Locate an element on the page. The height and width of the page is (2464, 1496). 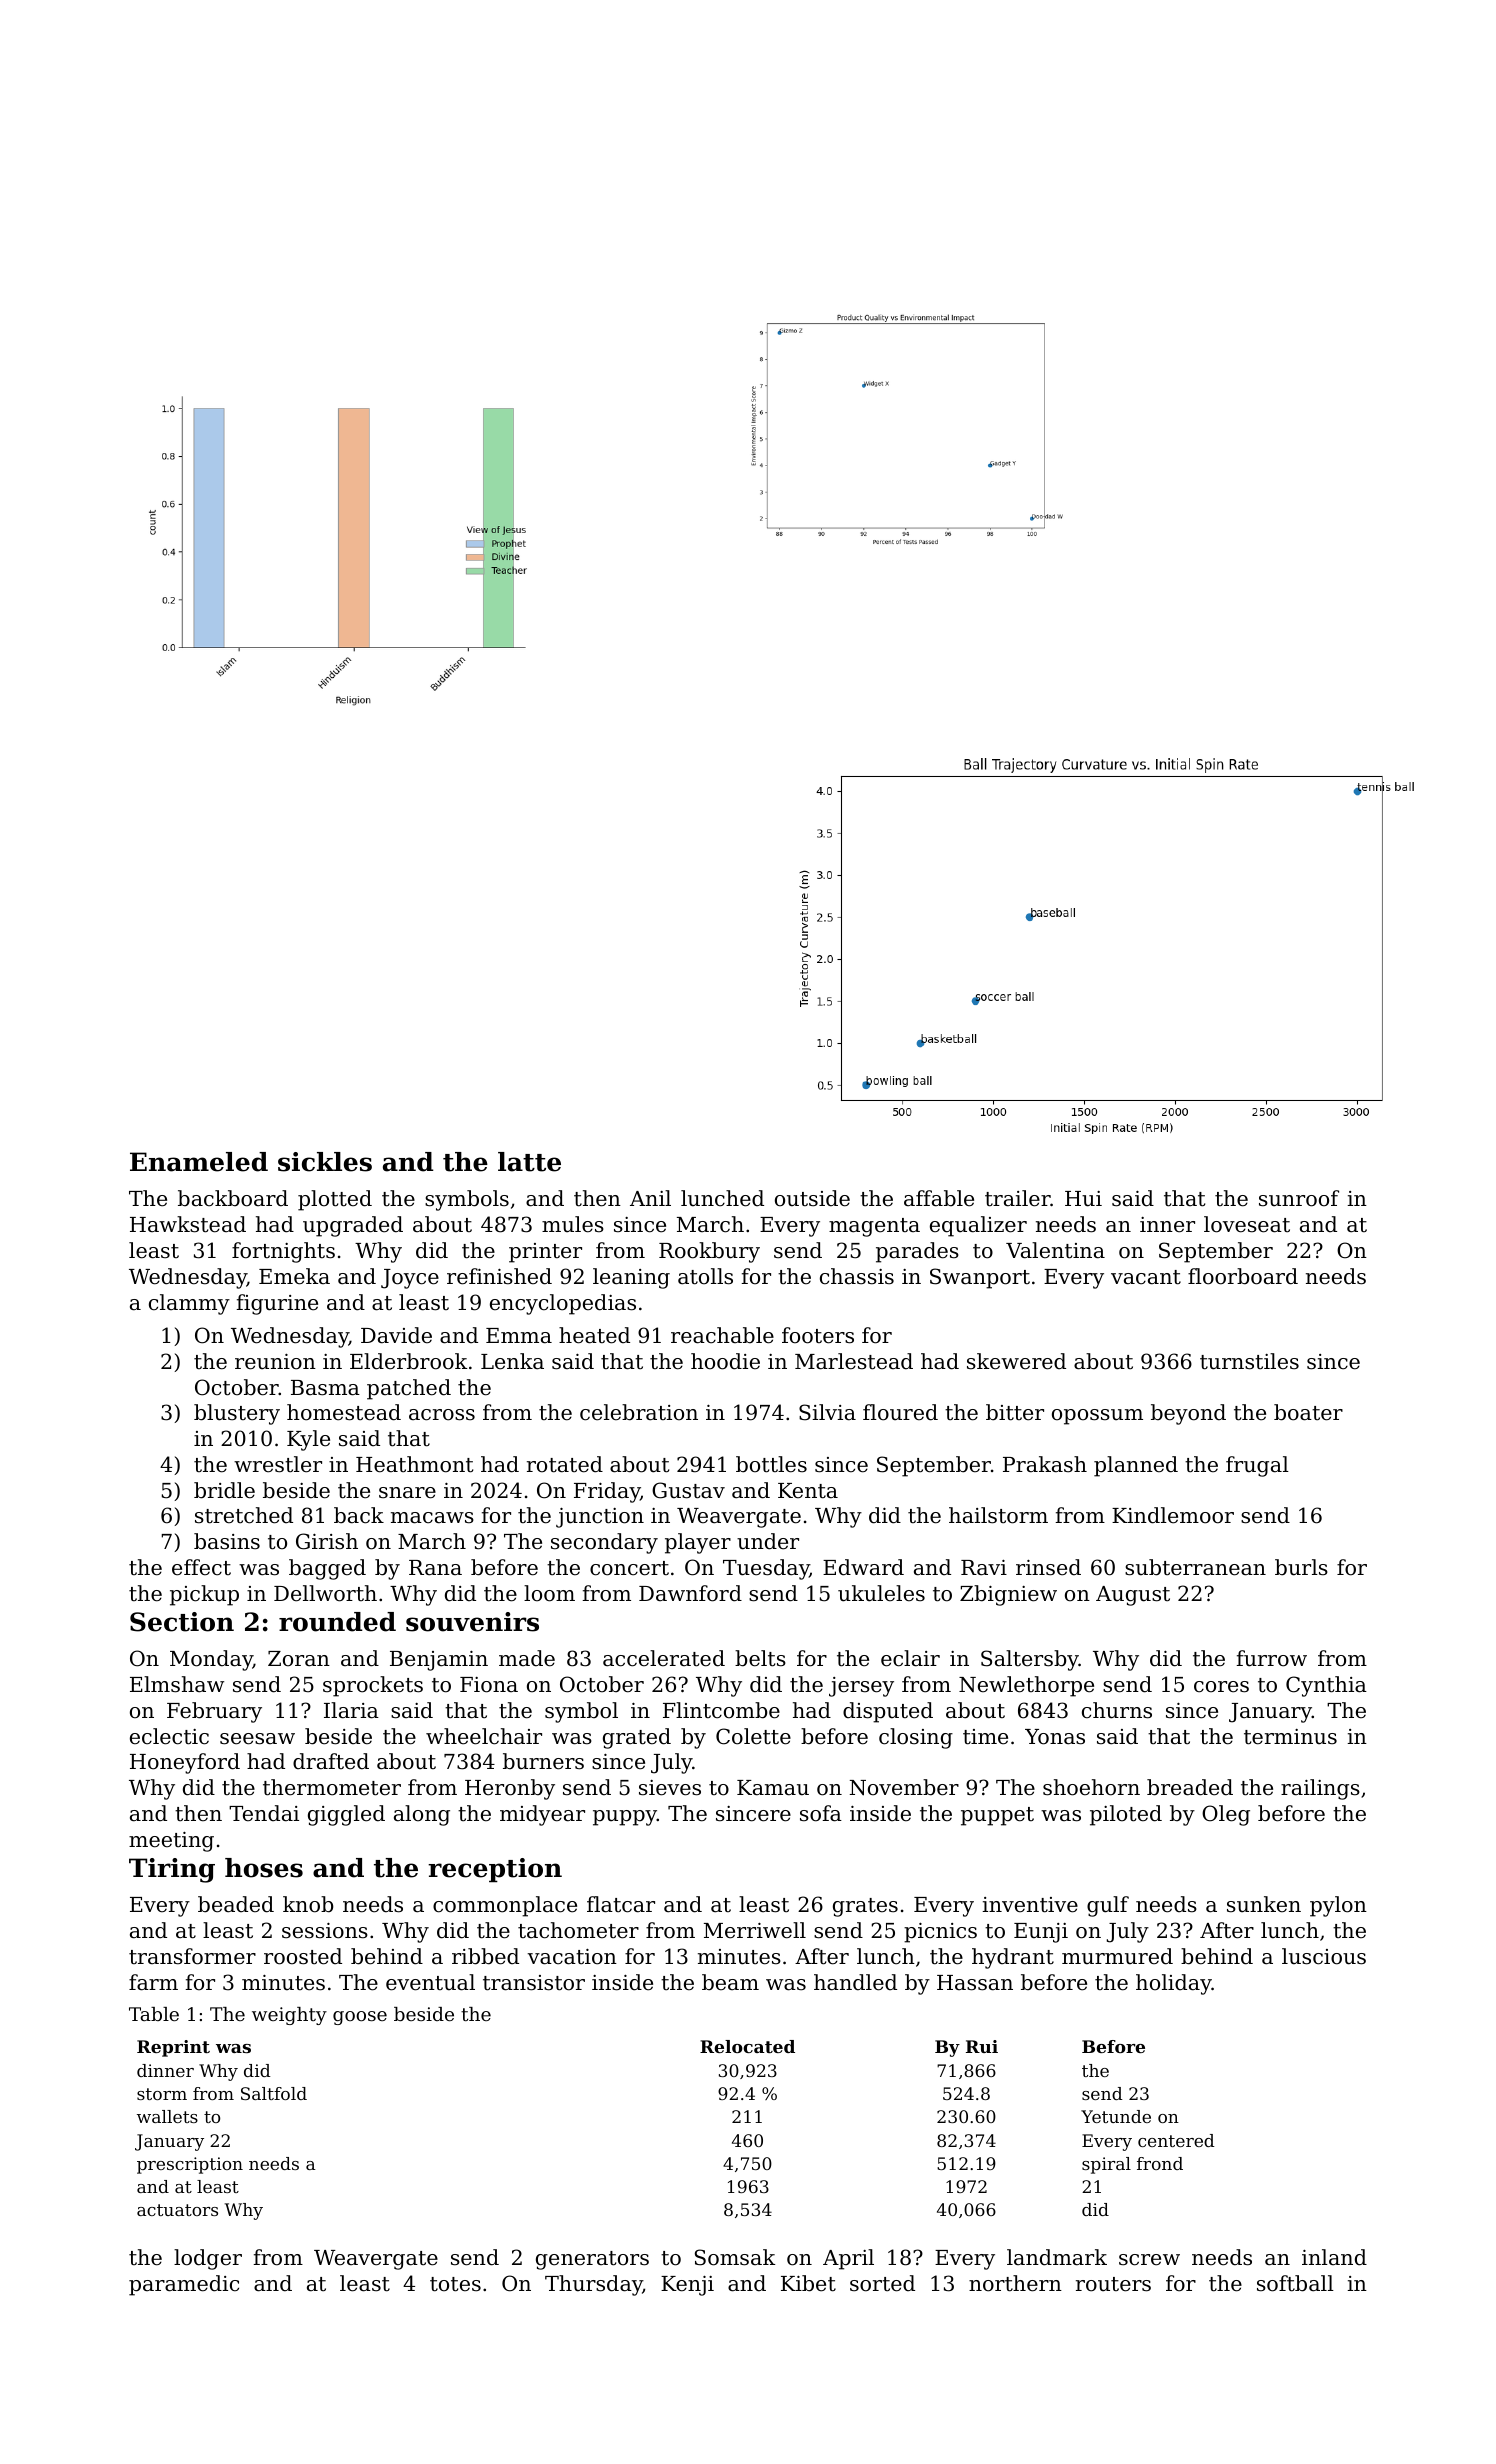
refinished is located at coordinates (499, 1276).
